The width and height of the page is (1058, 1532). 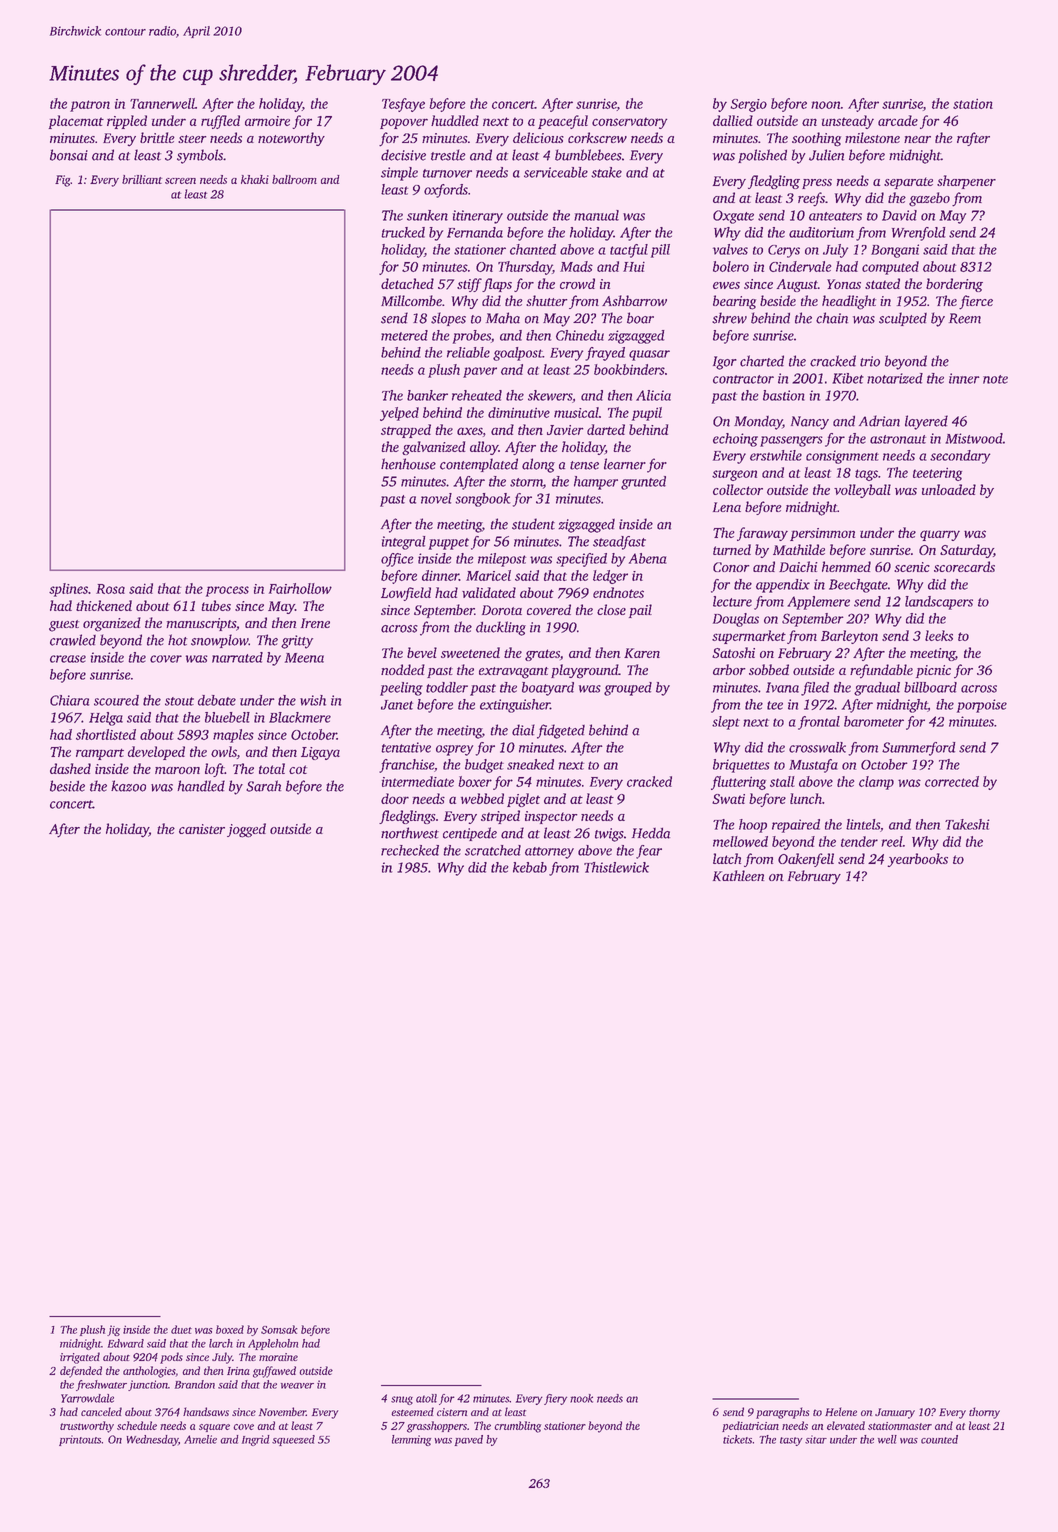 What do you see at coordinates (267, 121) in the page?
I see `armoire` at bounding box center [267, 121].
